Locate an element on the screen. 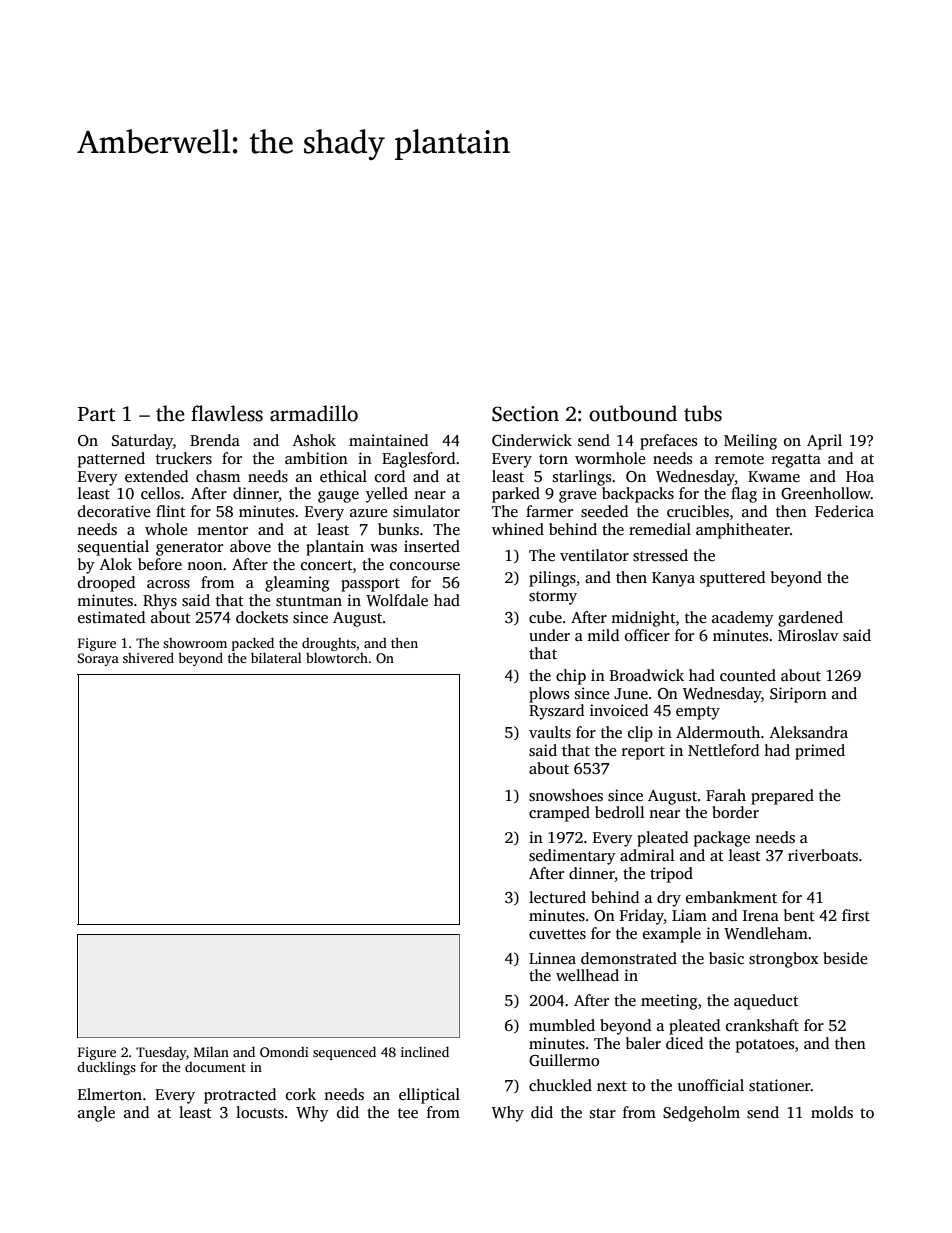 This screenshot has width=952, height=1233. crucibles is located at coordinates (698, 511).
